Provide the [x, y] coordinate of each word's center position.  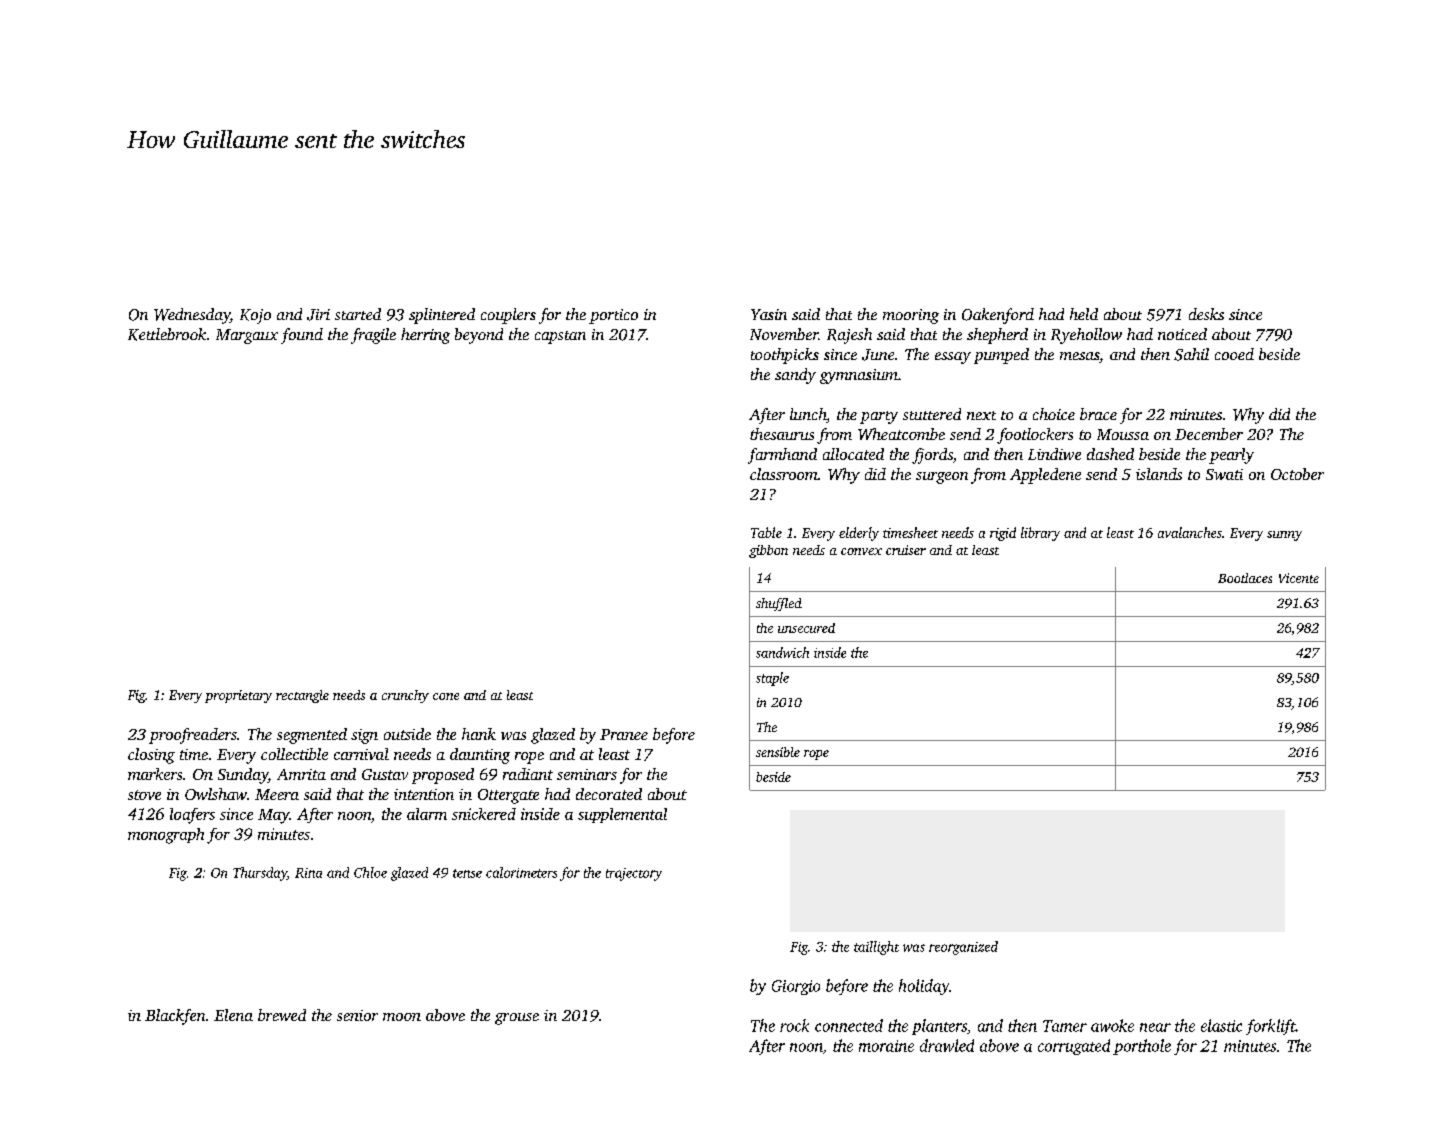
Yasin [769, 314]
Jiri [318, 315]
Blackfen [175, 1017]
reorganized [963, 948]
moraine [886, 1046]
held [1084, 314]
